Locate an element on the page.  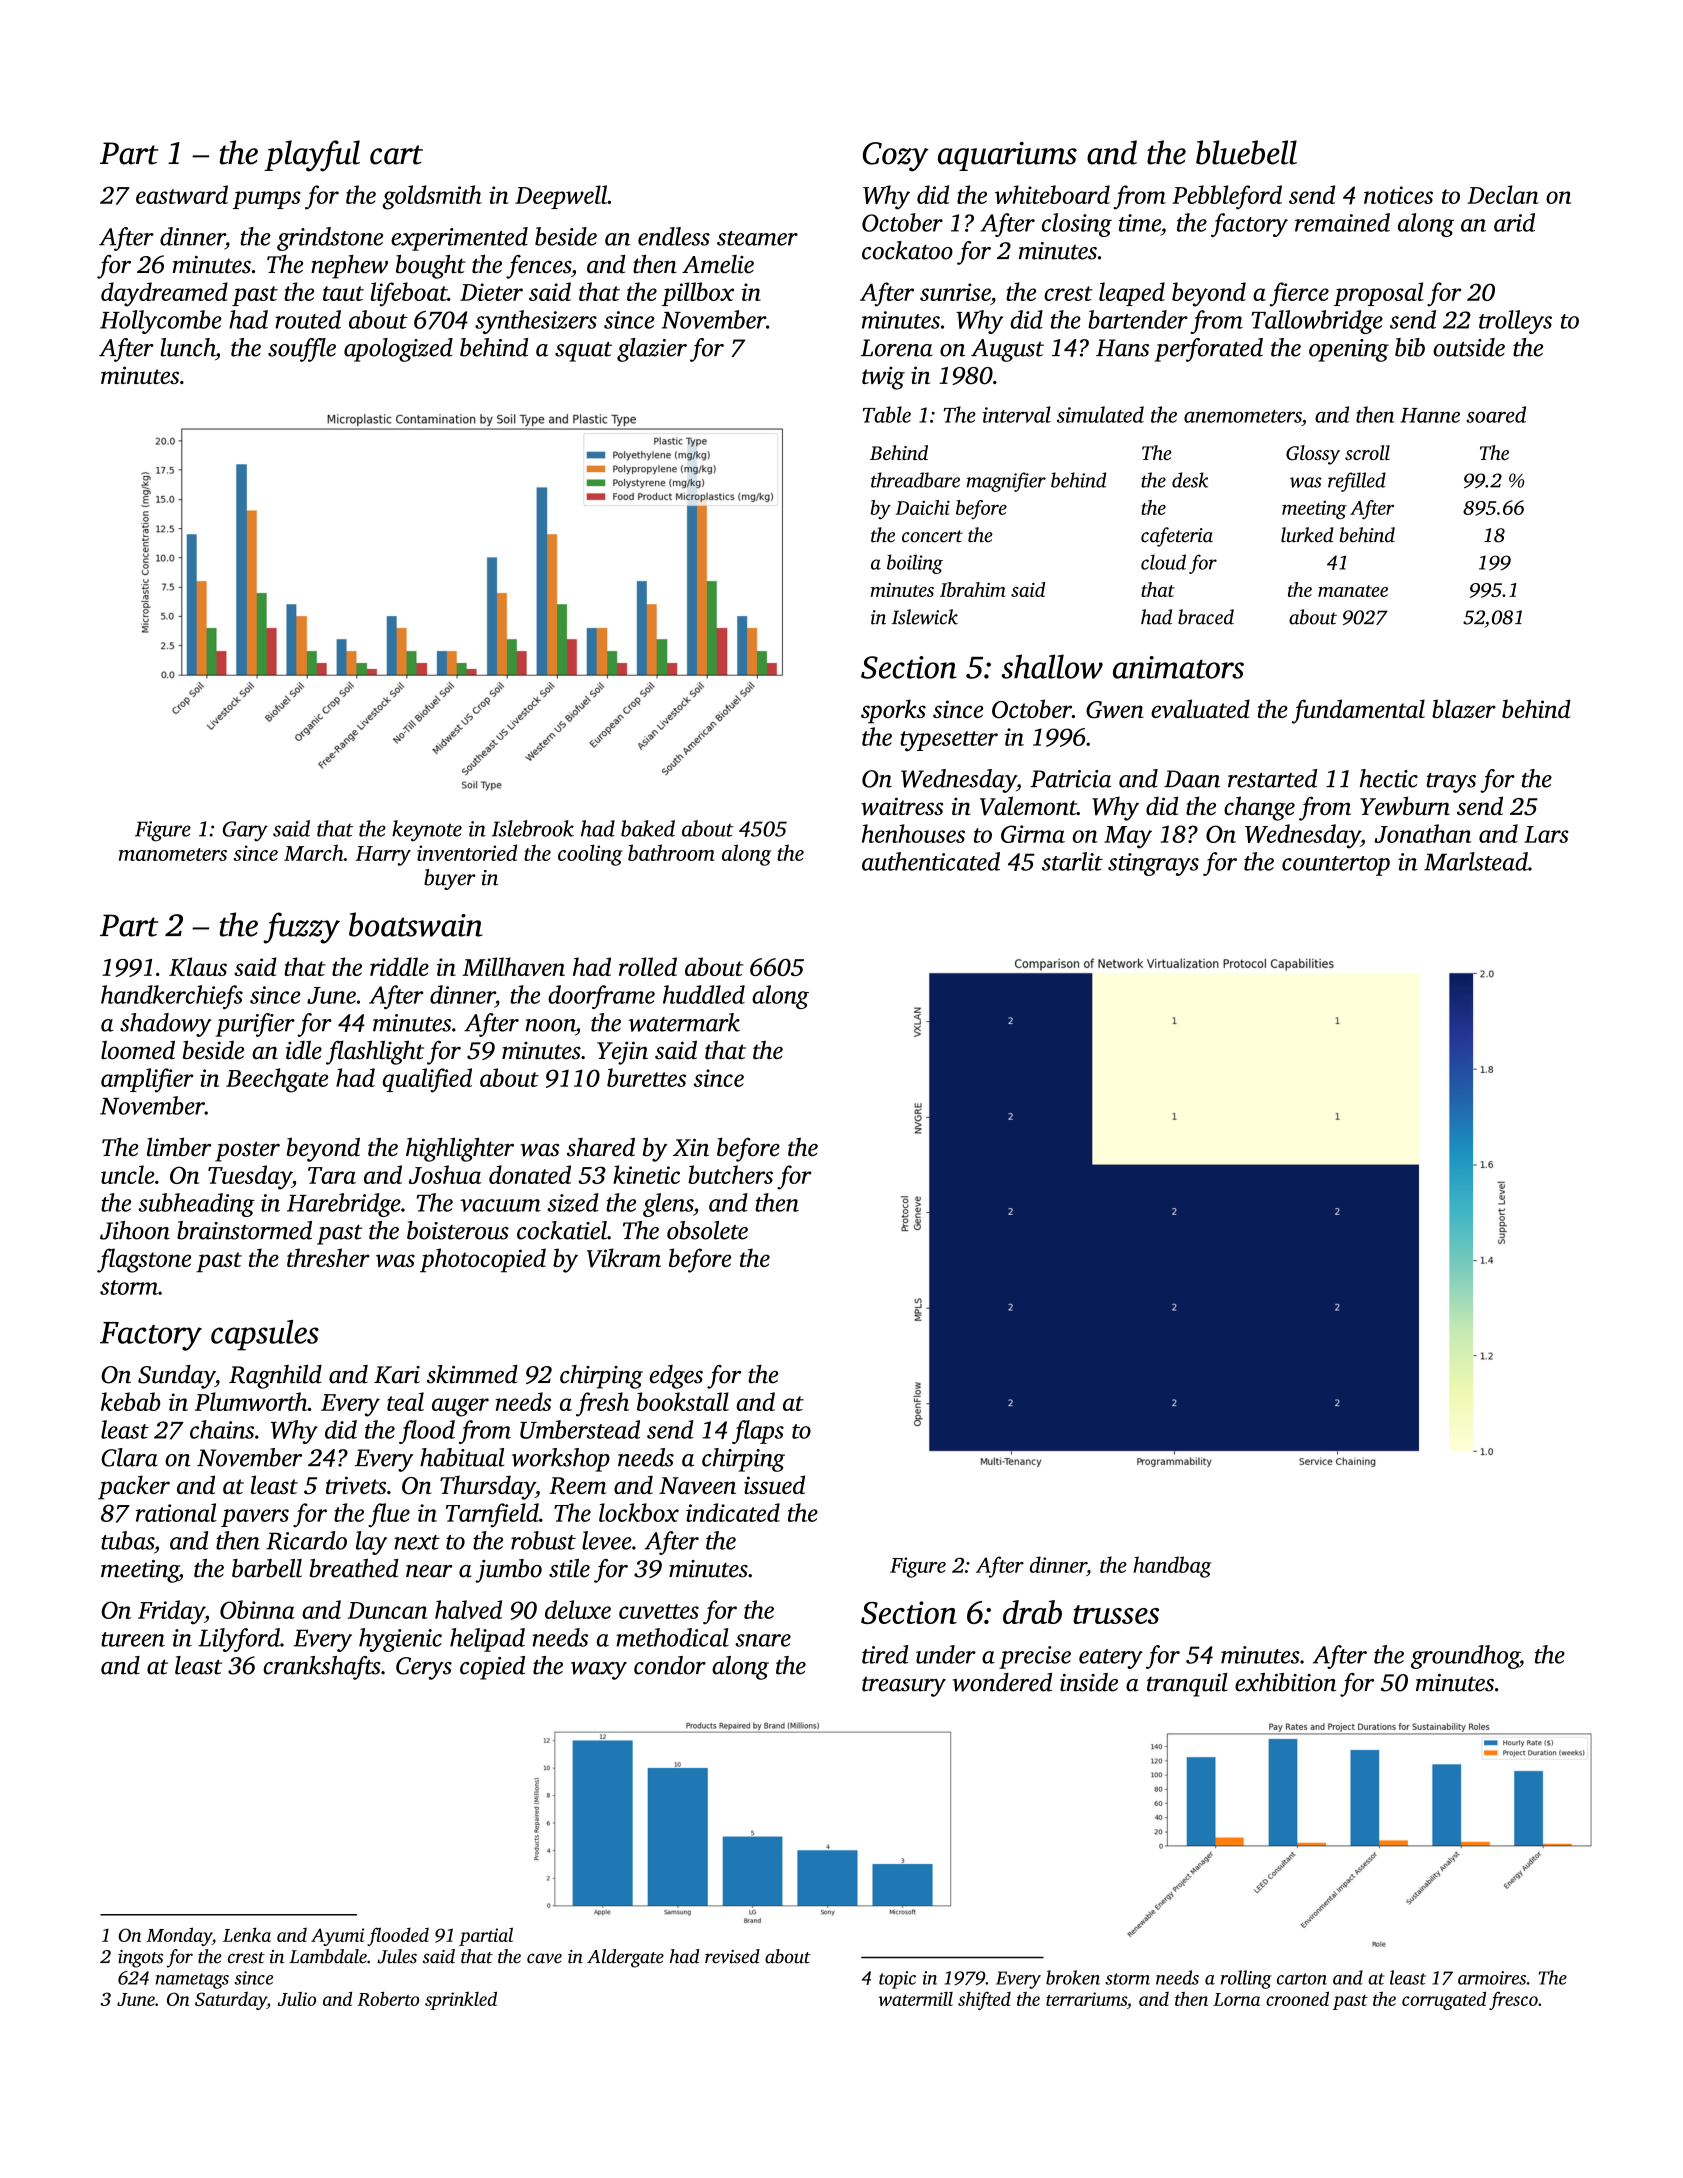
endless is located at coordinates (674, 236).
